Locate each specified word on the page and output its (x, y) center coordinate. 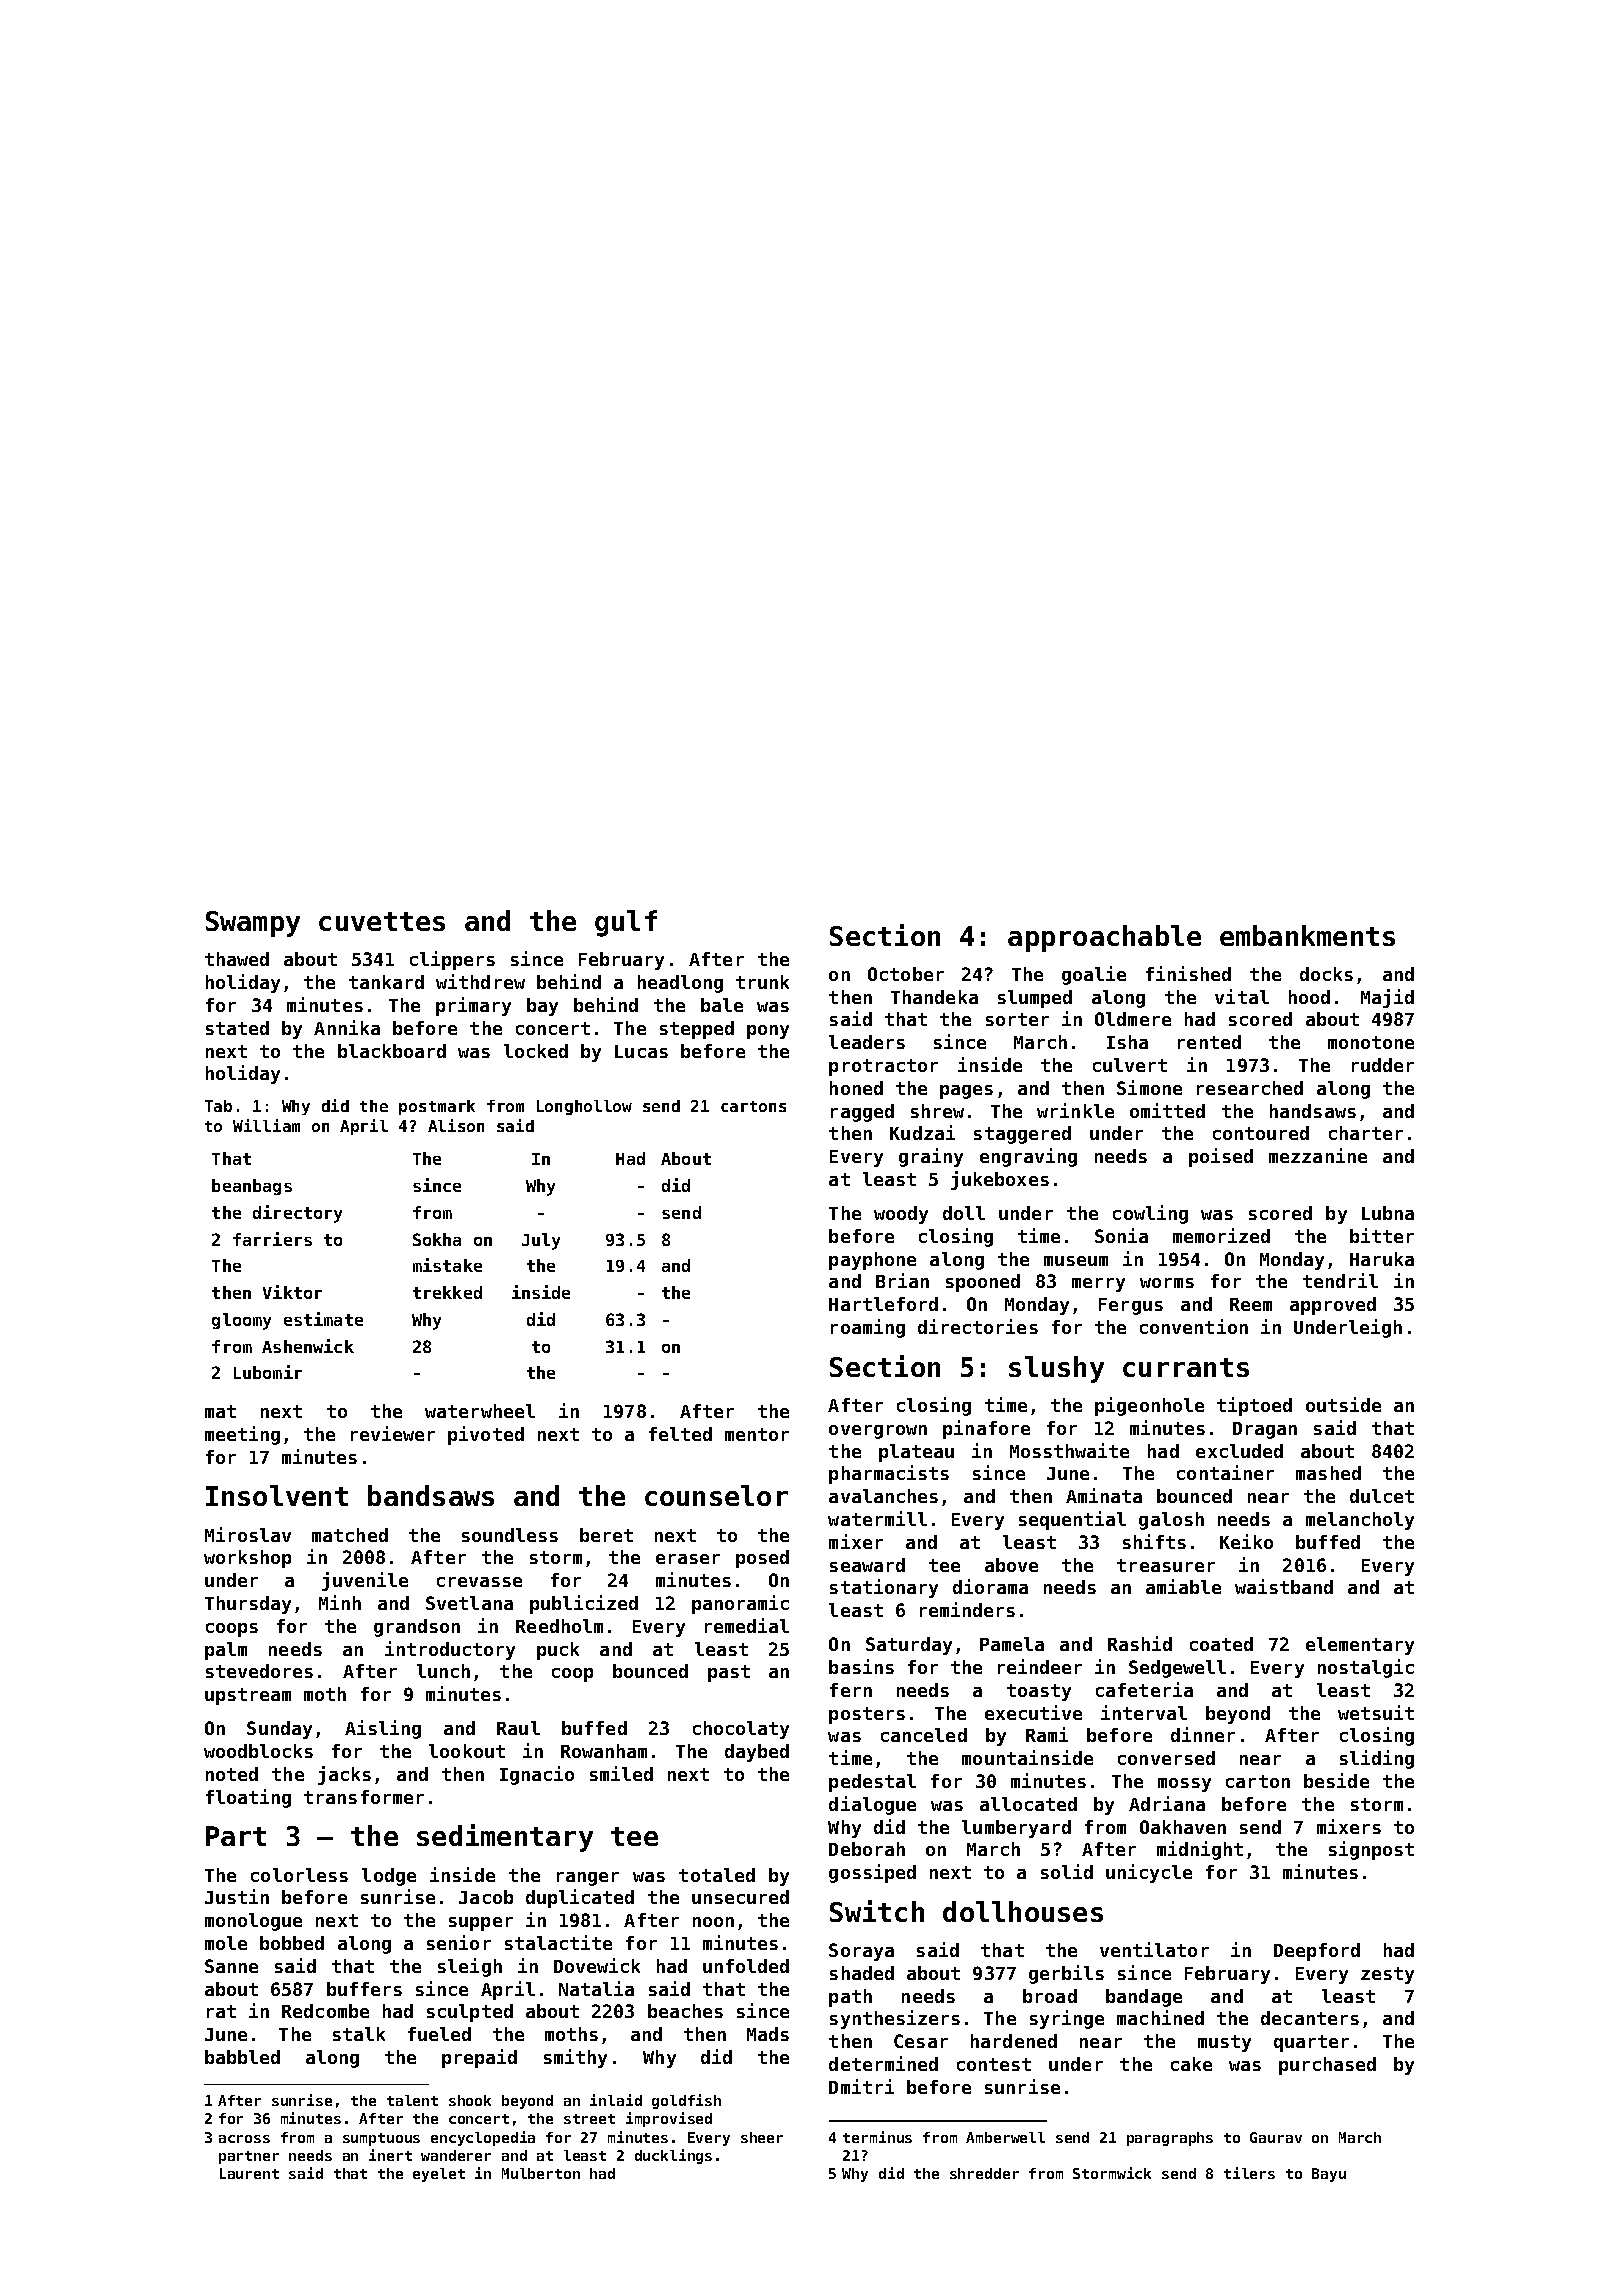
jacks (344, 1775)
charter (1366, 1133)
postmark (437, 1107)
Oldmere (1133, 1019)
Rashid (1140, 1643)
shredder (984, 2173)
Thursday (248, 1605)
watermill (877, 1518)
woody (901, 1215)
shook (470, 2100)
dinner (1203, 1734)
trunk (762, 982)
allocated (1028, 1804)
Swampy (253, 924)
